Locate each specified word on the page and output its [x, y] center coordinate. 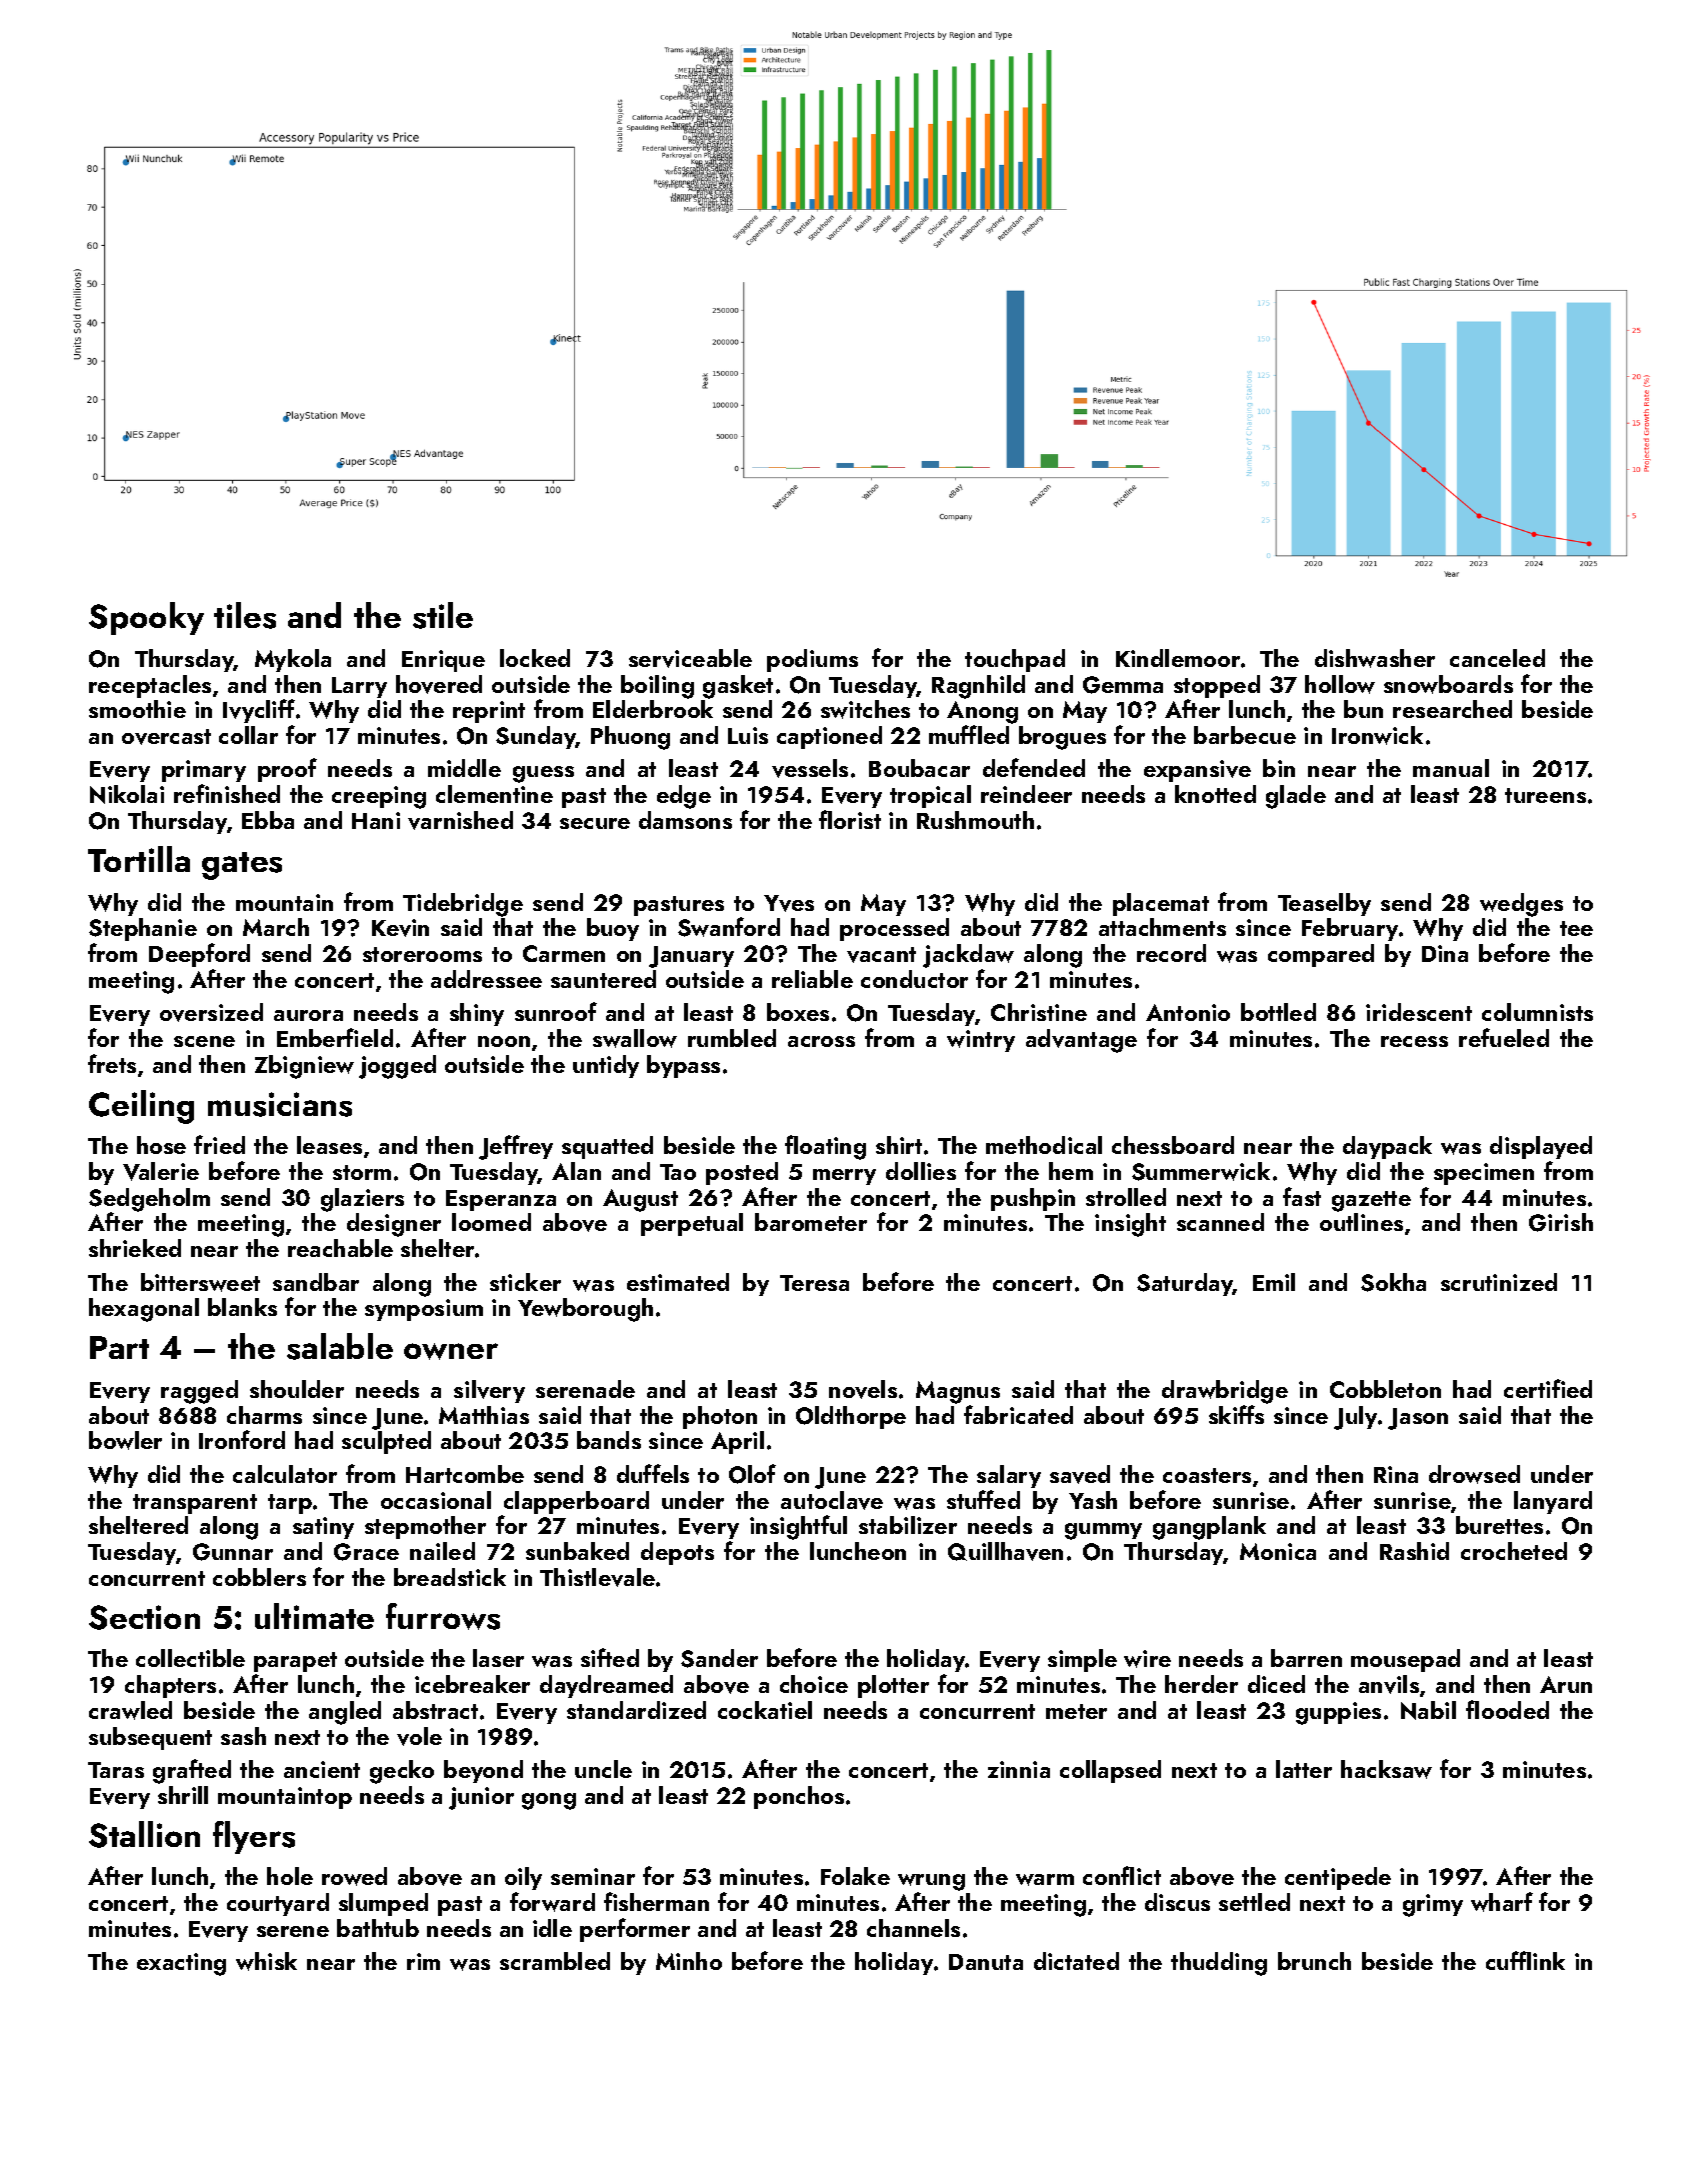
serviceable [690, 658]
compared [1321, 955]
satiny [323, 1528]
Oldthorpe [851, 1417]
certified [1548, 1388]
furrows [443, 1616]
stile [443, 615]
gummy [1103, 1531]
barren [1306, 1658]
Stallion [144, 1834]
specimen [1484, 1174]
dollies [921, 1171]
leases [329, 1145]
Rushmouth [975, 820]
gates [242, 866]
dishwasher [1375, 658]
